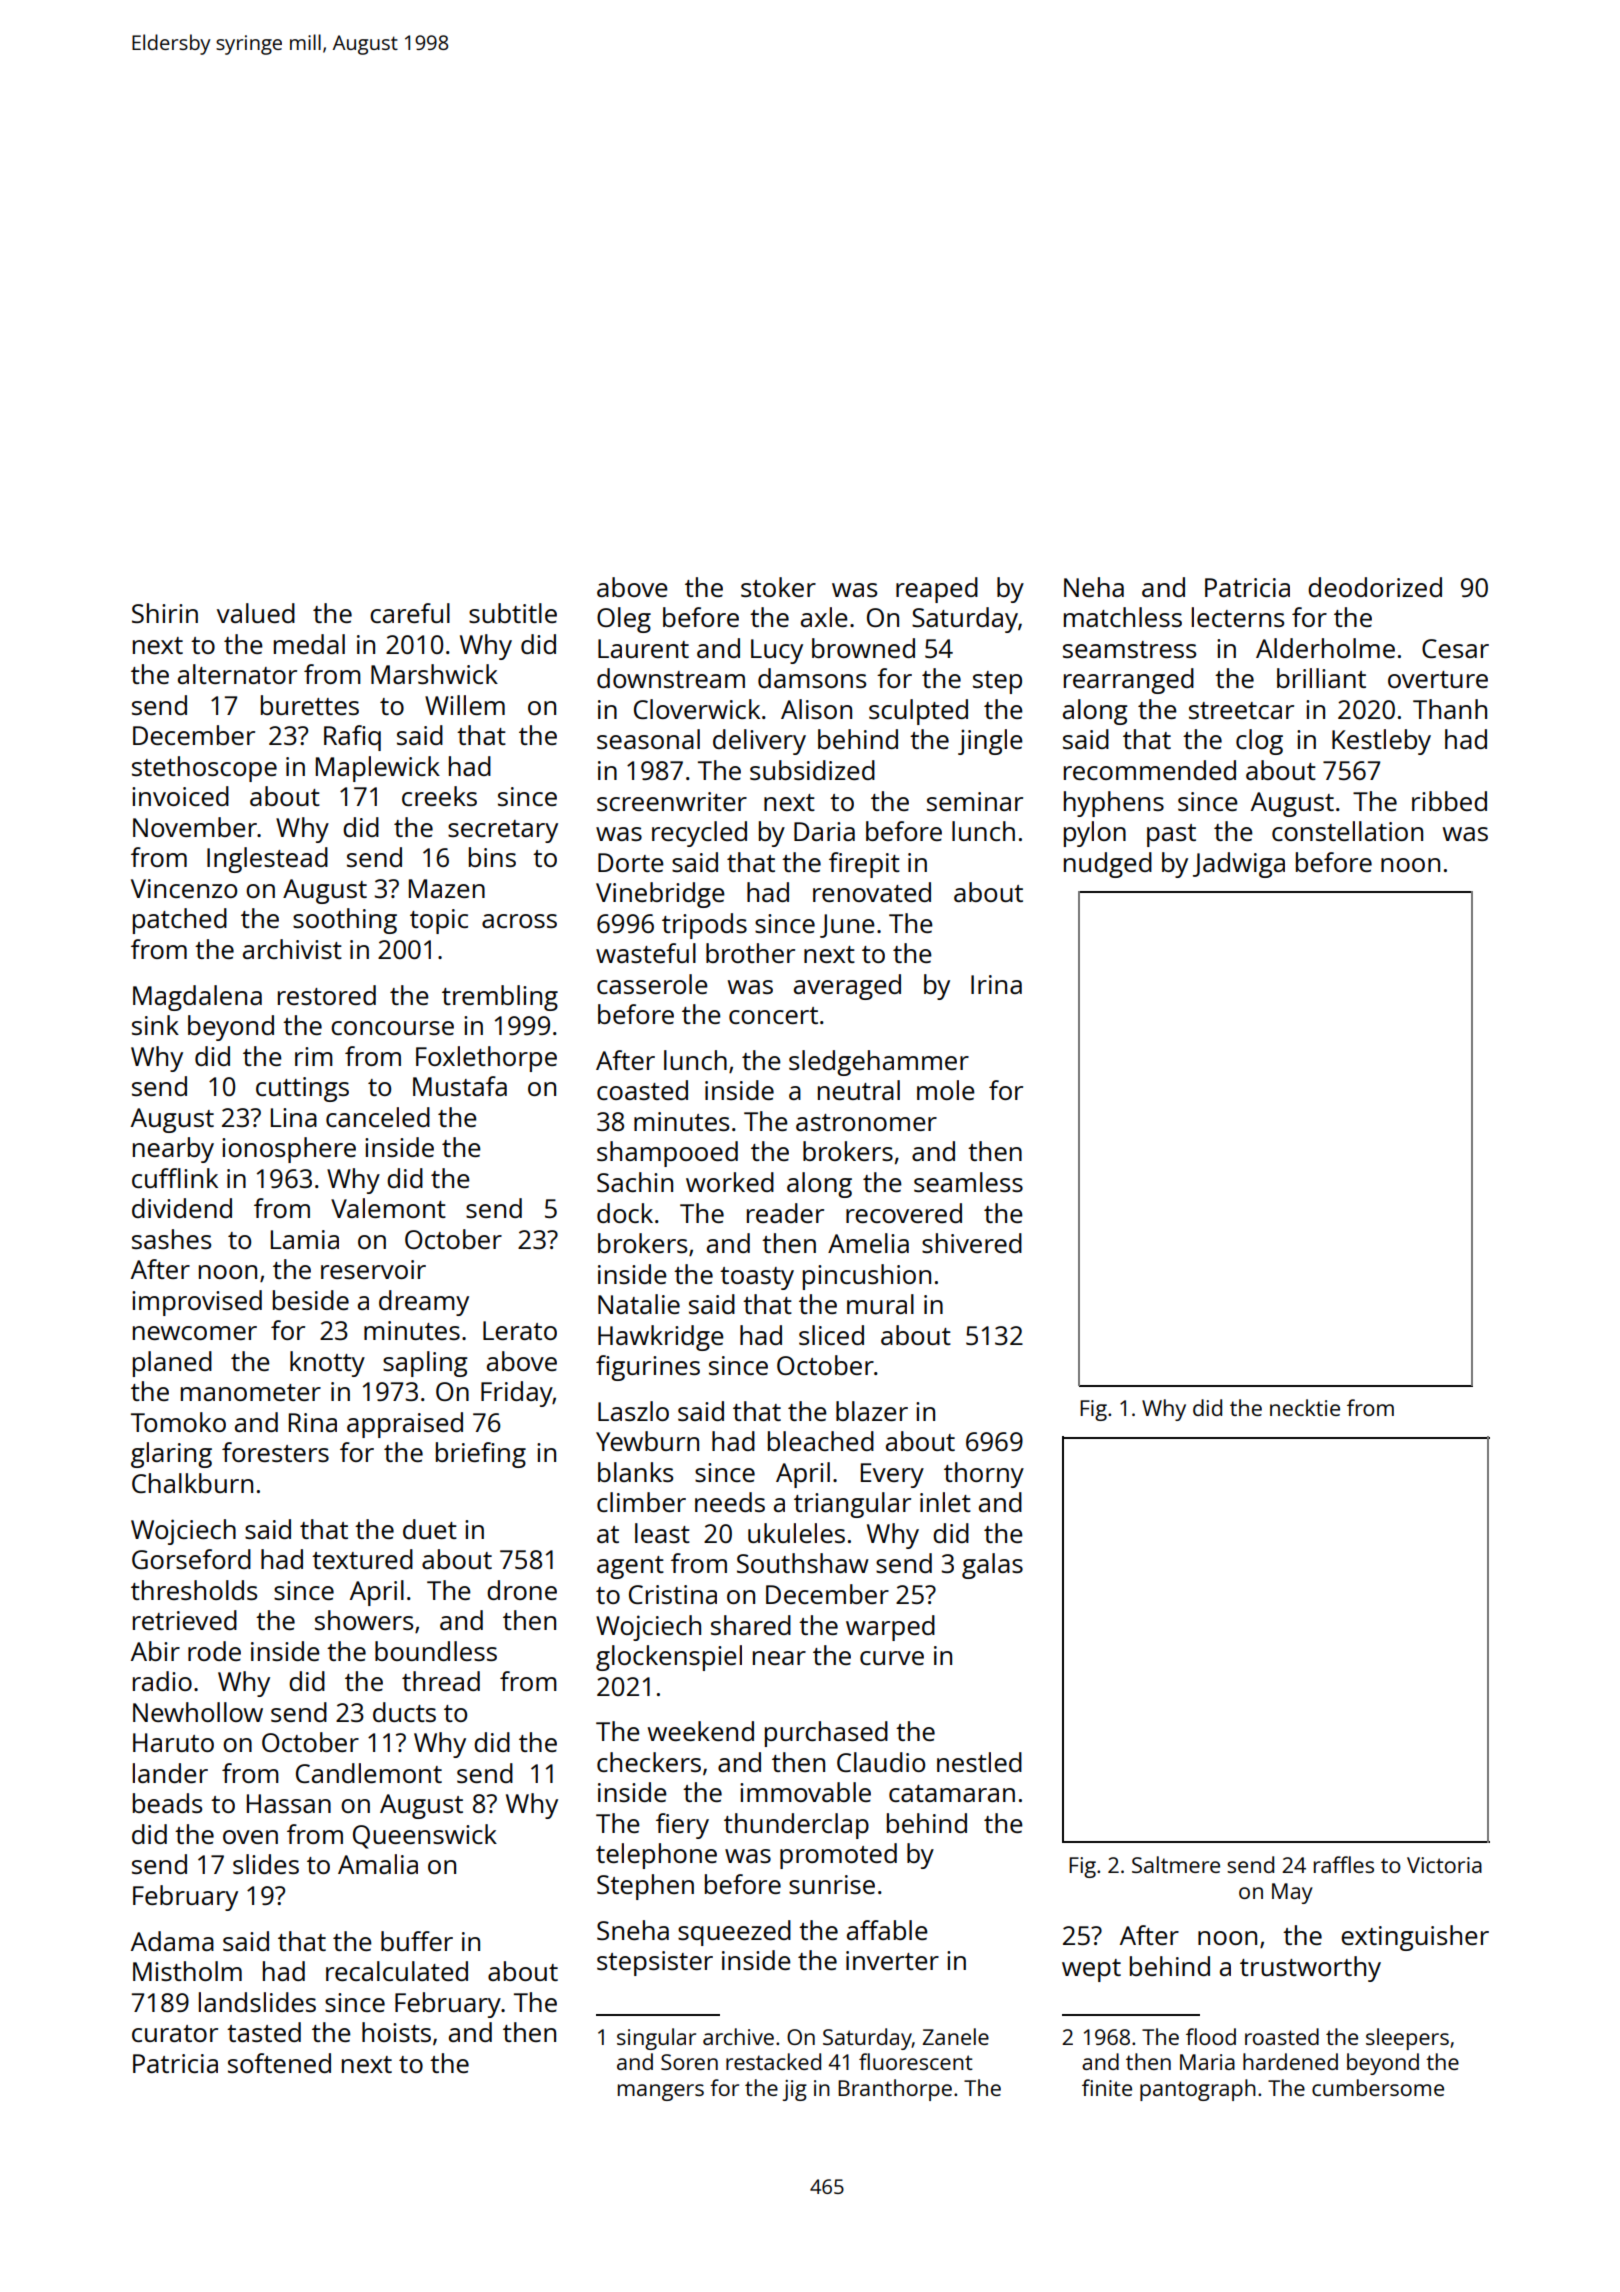 The height and width of the document is (2292, 1620). What do you see at coordinates (631, 862) in the document?
I see `Dorte` at bounding box center [631, 862].
